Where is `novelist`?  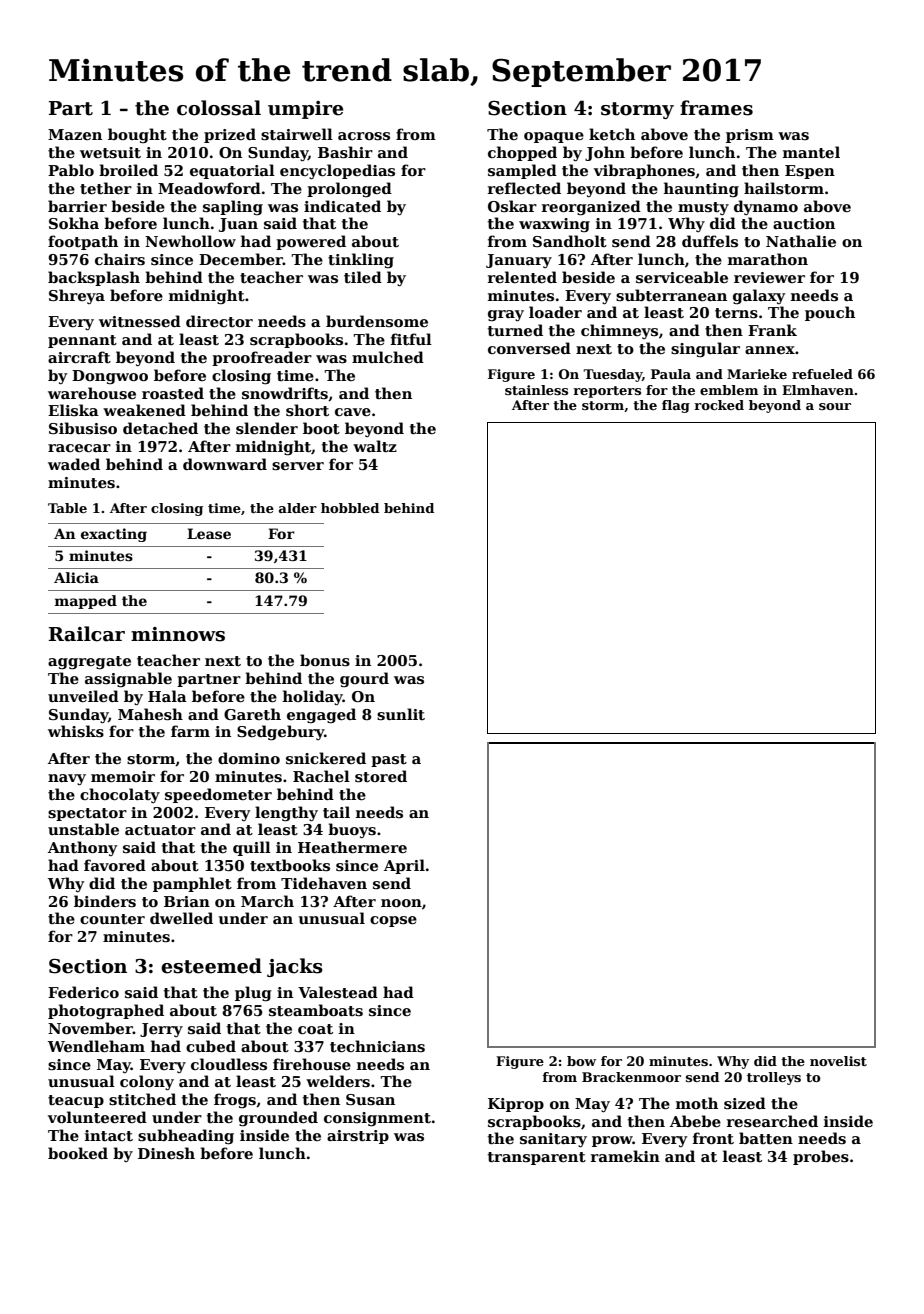 novelist is located at coordinates (838, 1061).
